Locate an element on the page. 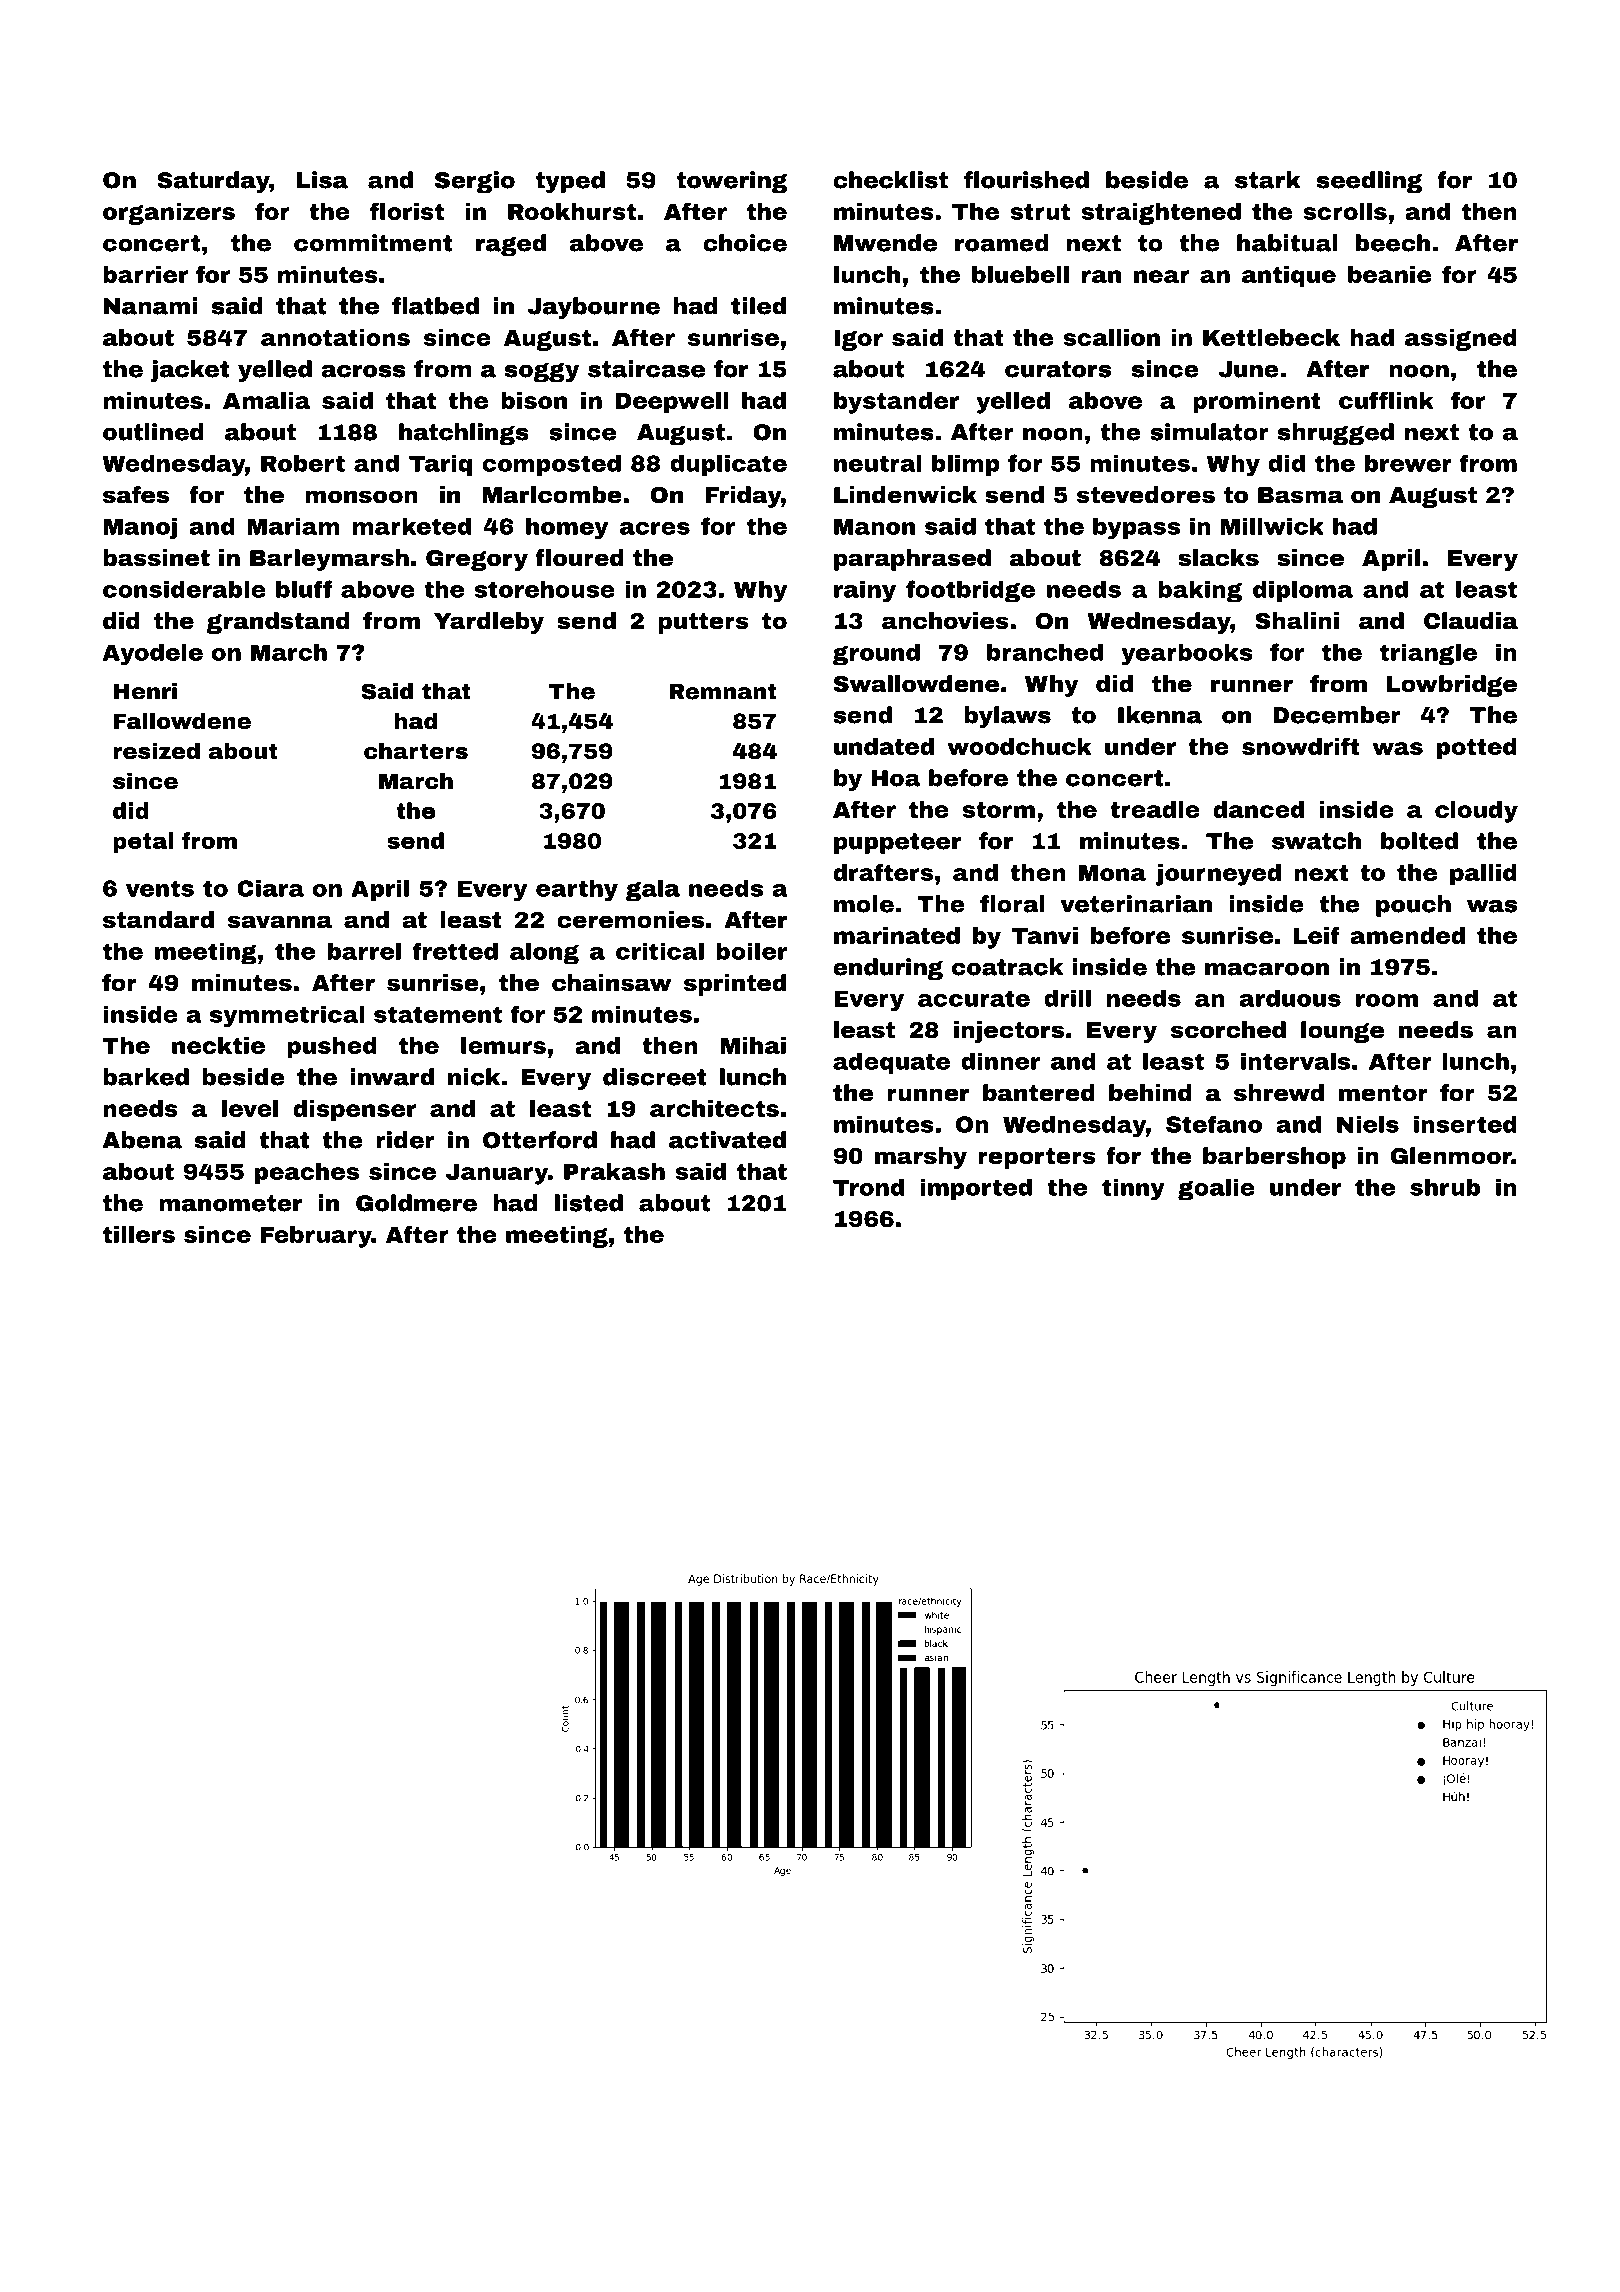  Trond is located at coordinates (868, 1187).
